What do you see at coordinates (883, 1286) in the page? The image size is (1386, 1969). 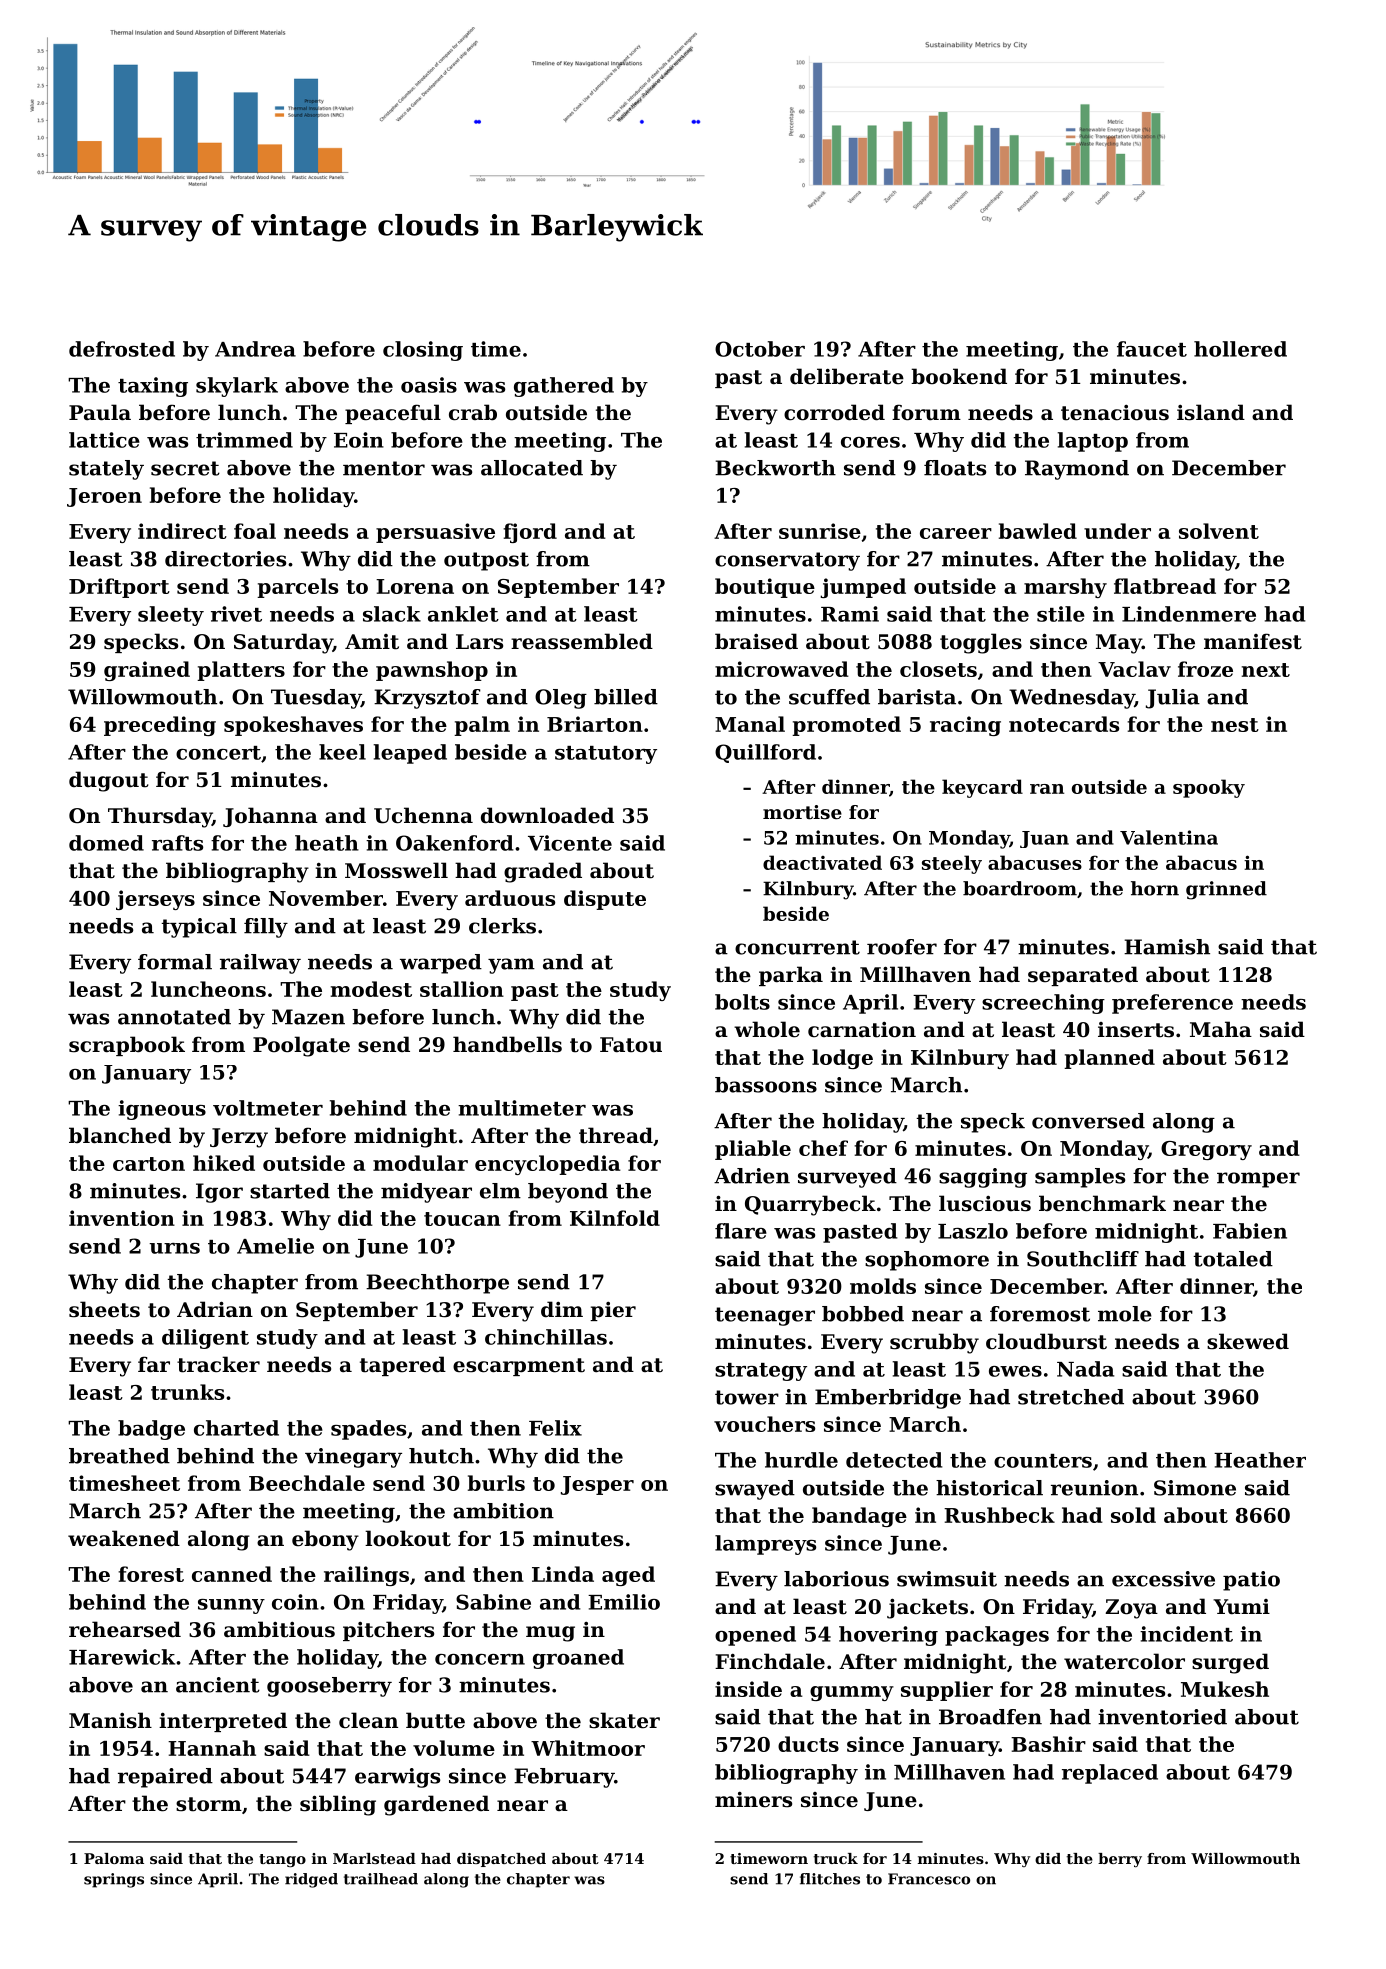 I see `molds` at bounding box center [883, 1286].
